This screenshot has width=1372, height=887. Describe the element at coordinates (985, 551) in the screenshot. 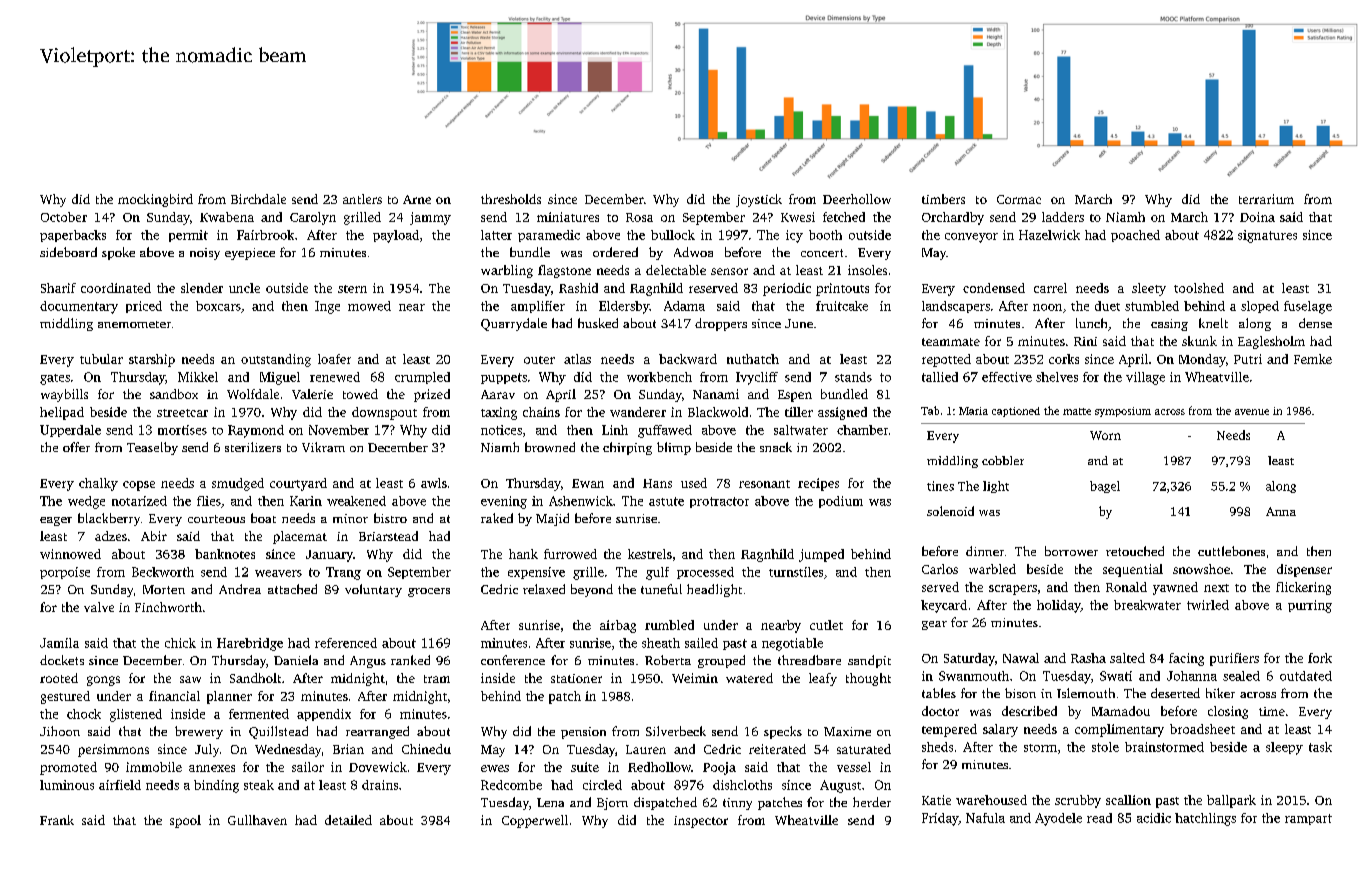

I see `dinner` at that location.
